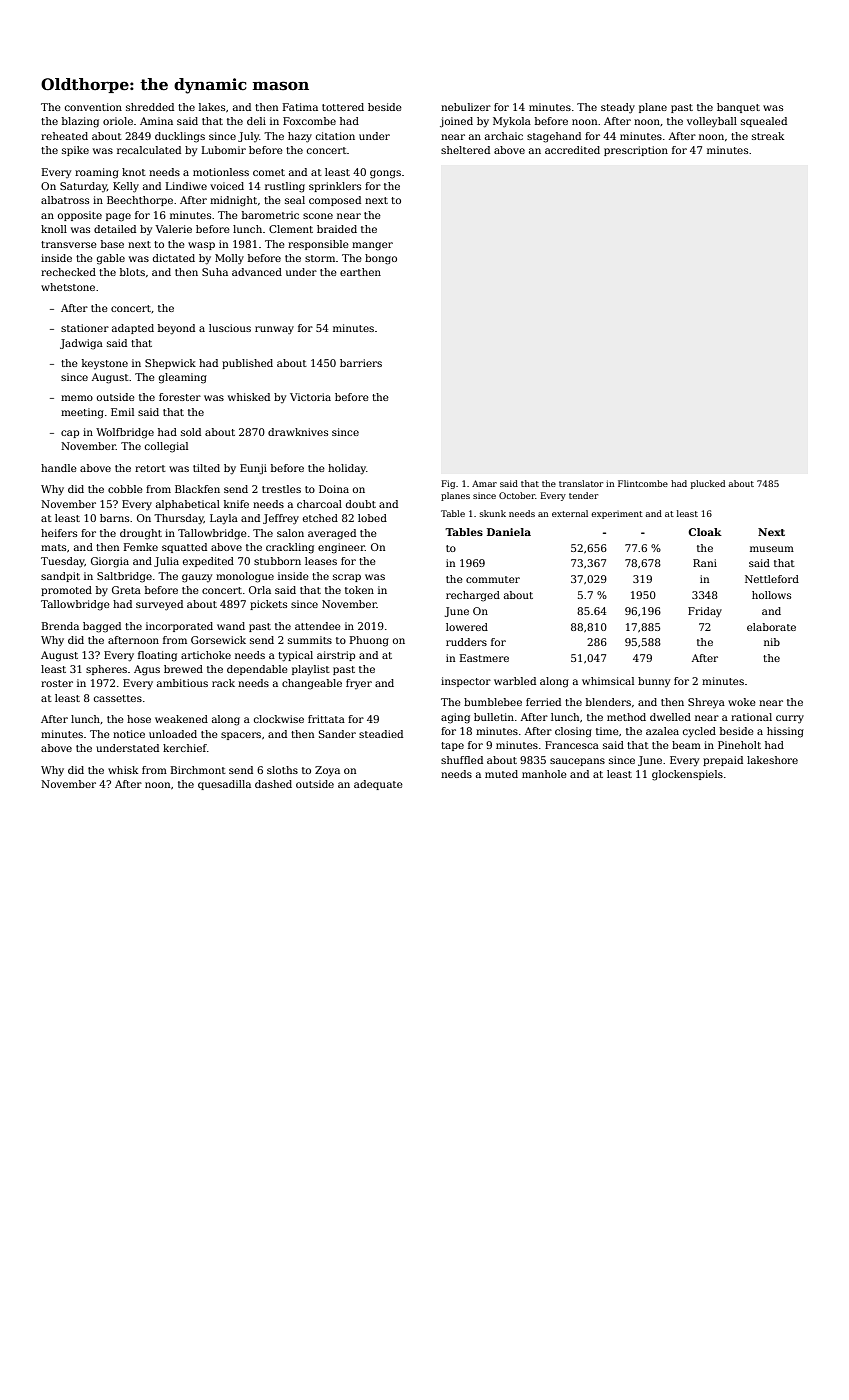  I want to click on Flintcombe, so click(643, 483).
